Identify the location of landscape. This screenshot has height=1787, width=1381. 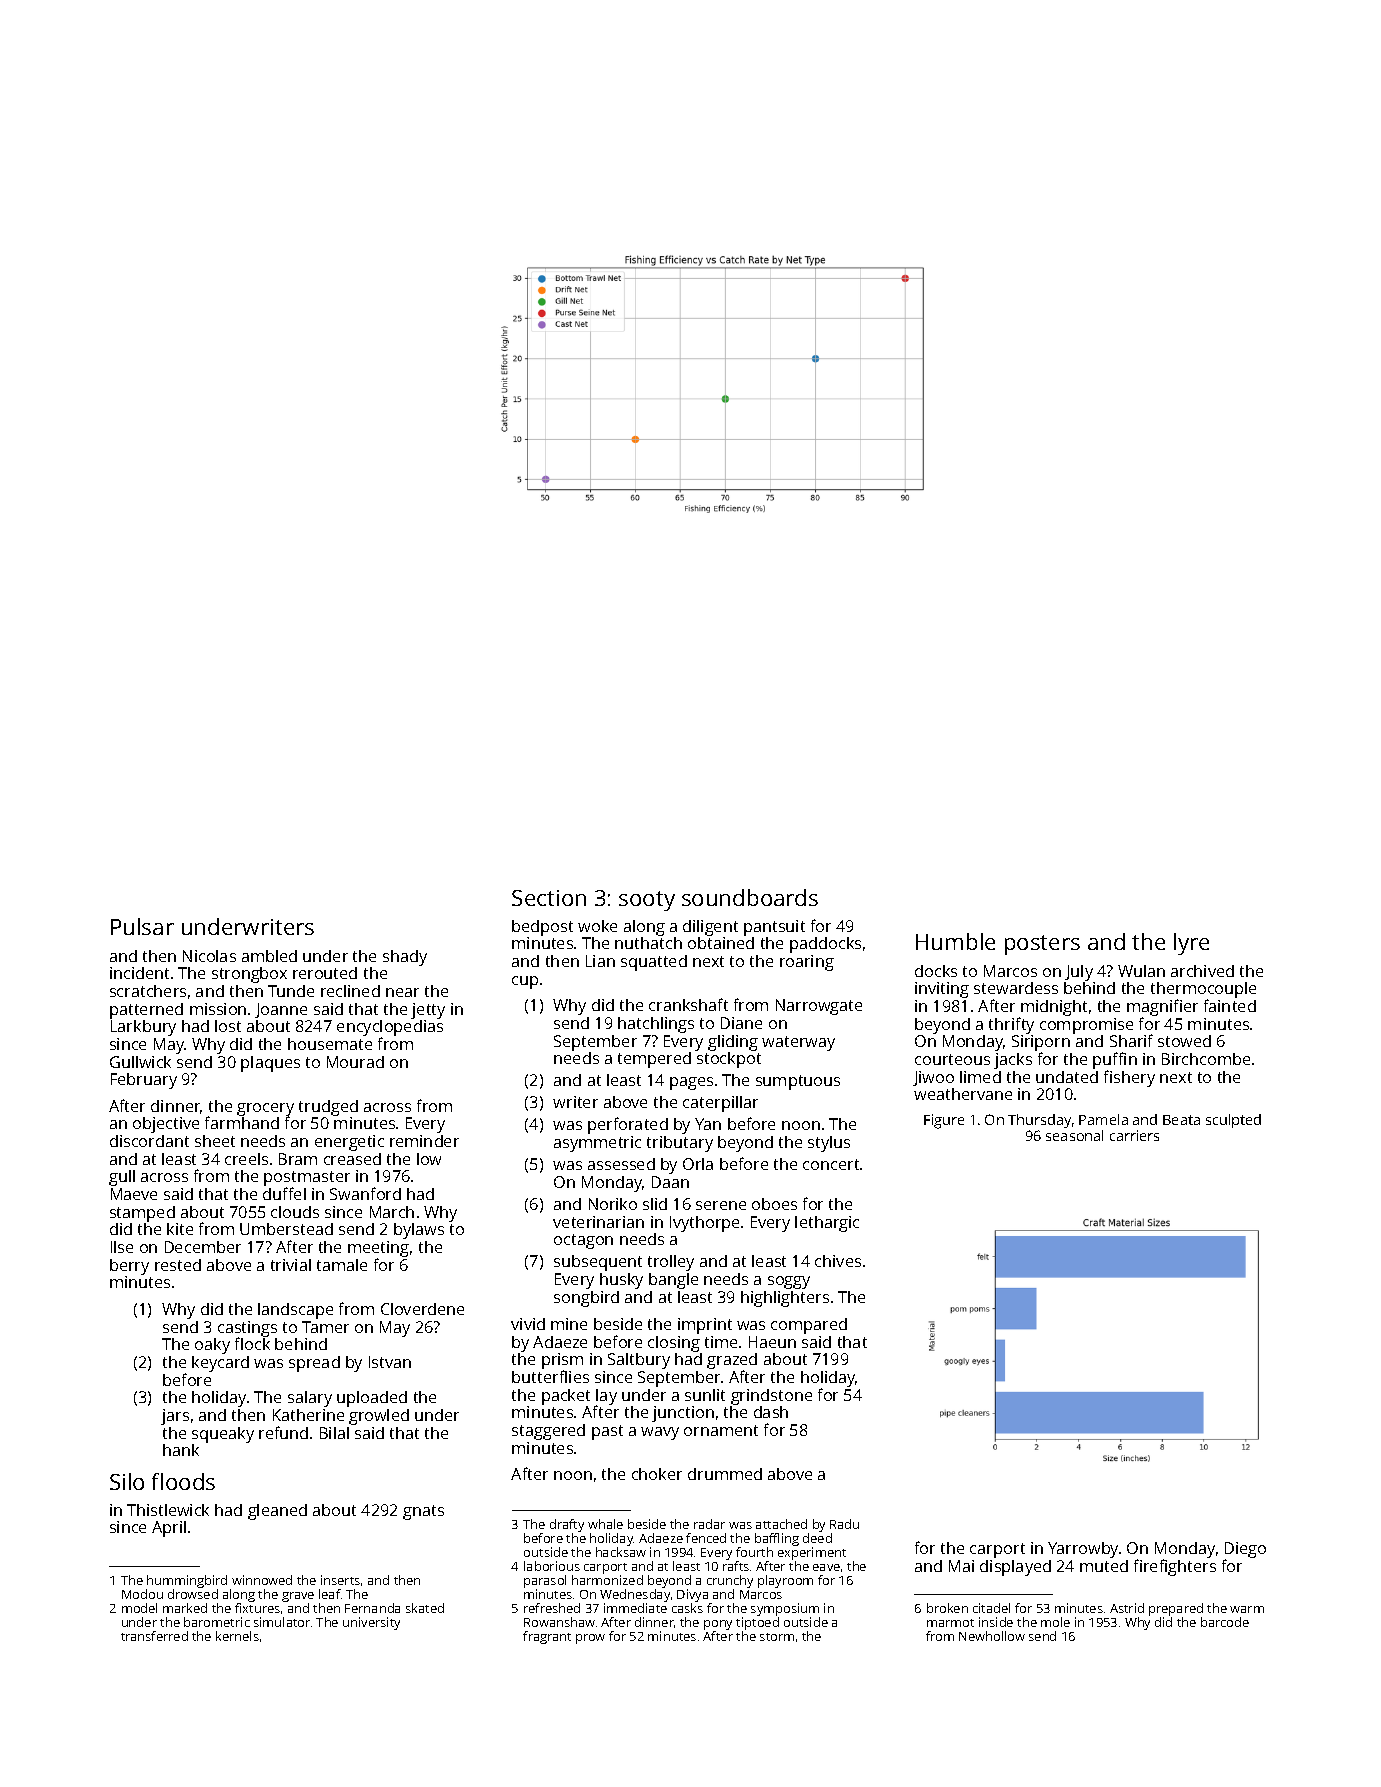
(295, 1311).
